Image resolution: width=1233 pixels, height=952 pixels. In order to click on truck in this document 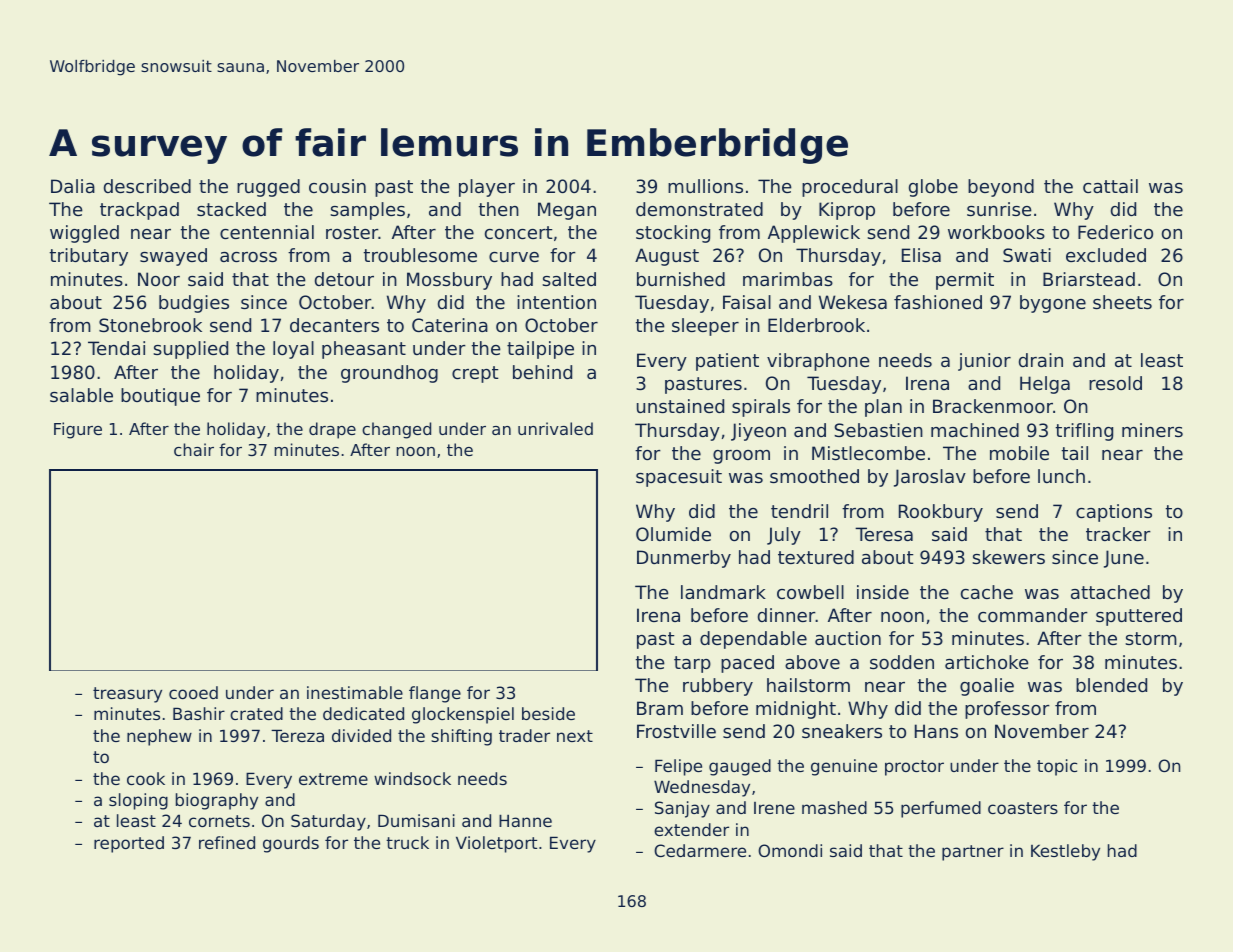, I will do `click(407, 842)`.
